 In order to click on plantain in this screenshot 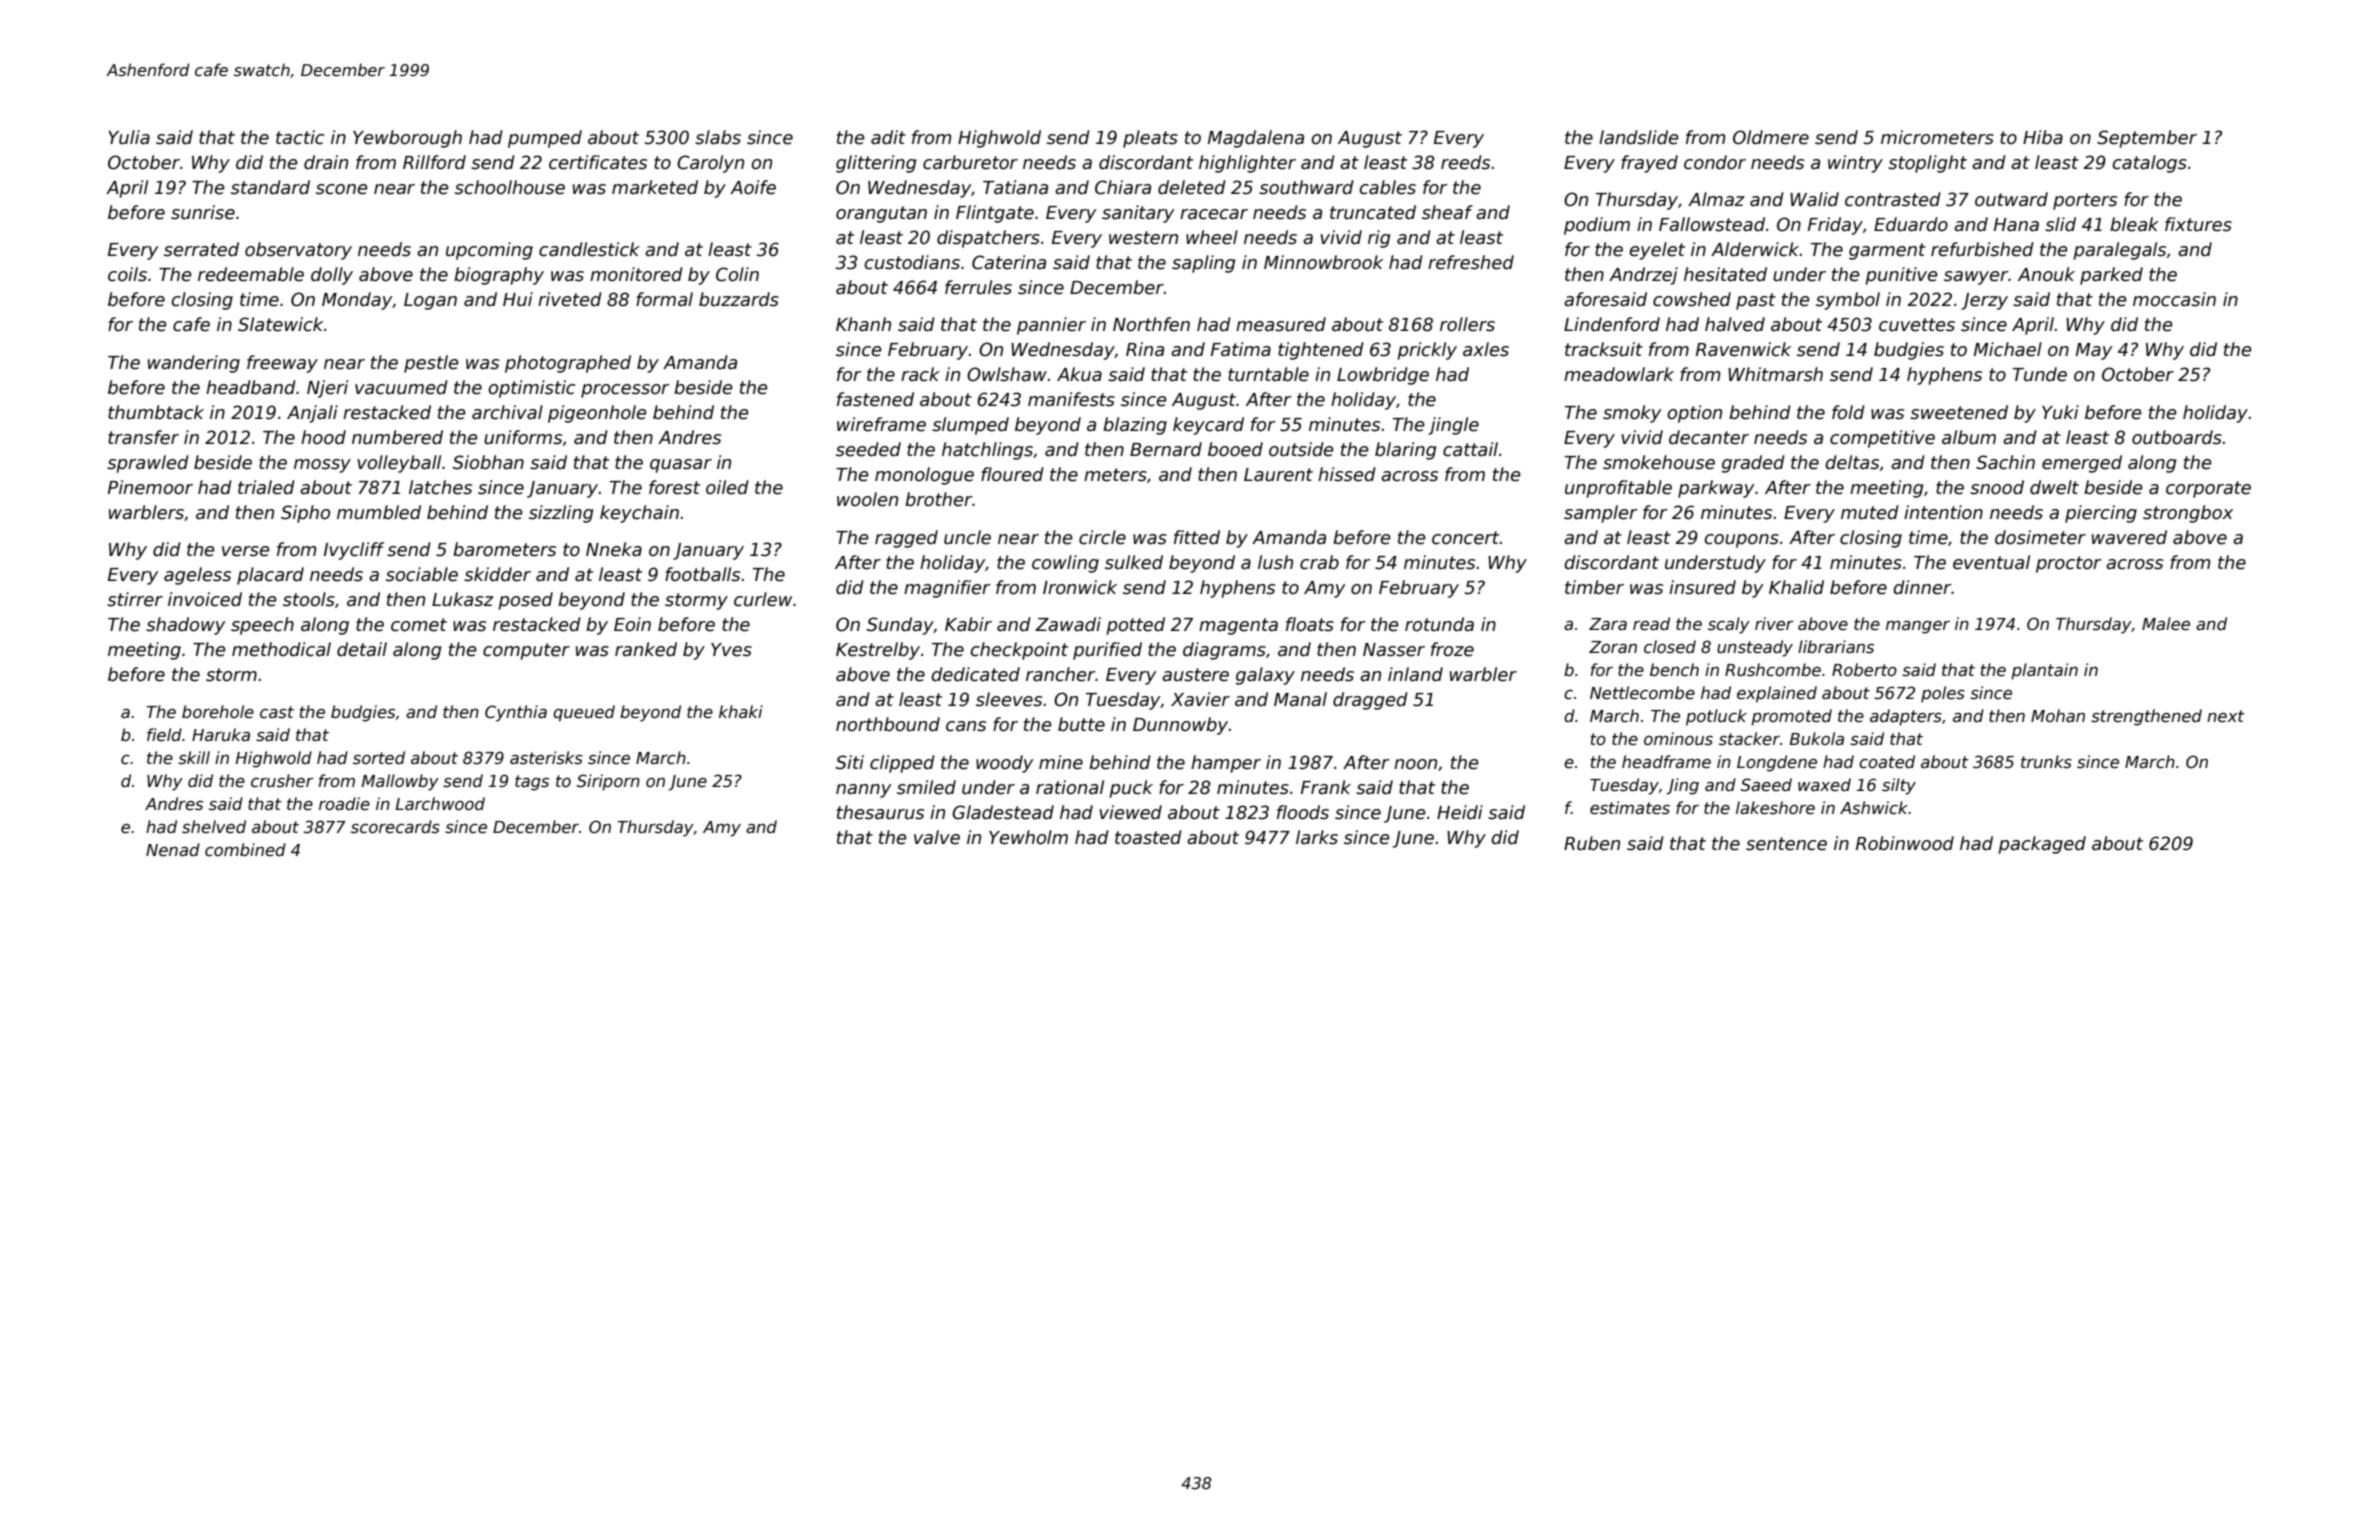, I will do `click(2044, 671)`.
